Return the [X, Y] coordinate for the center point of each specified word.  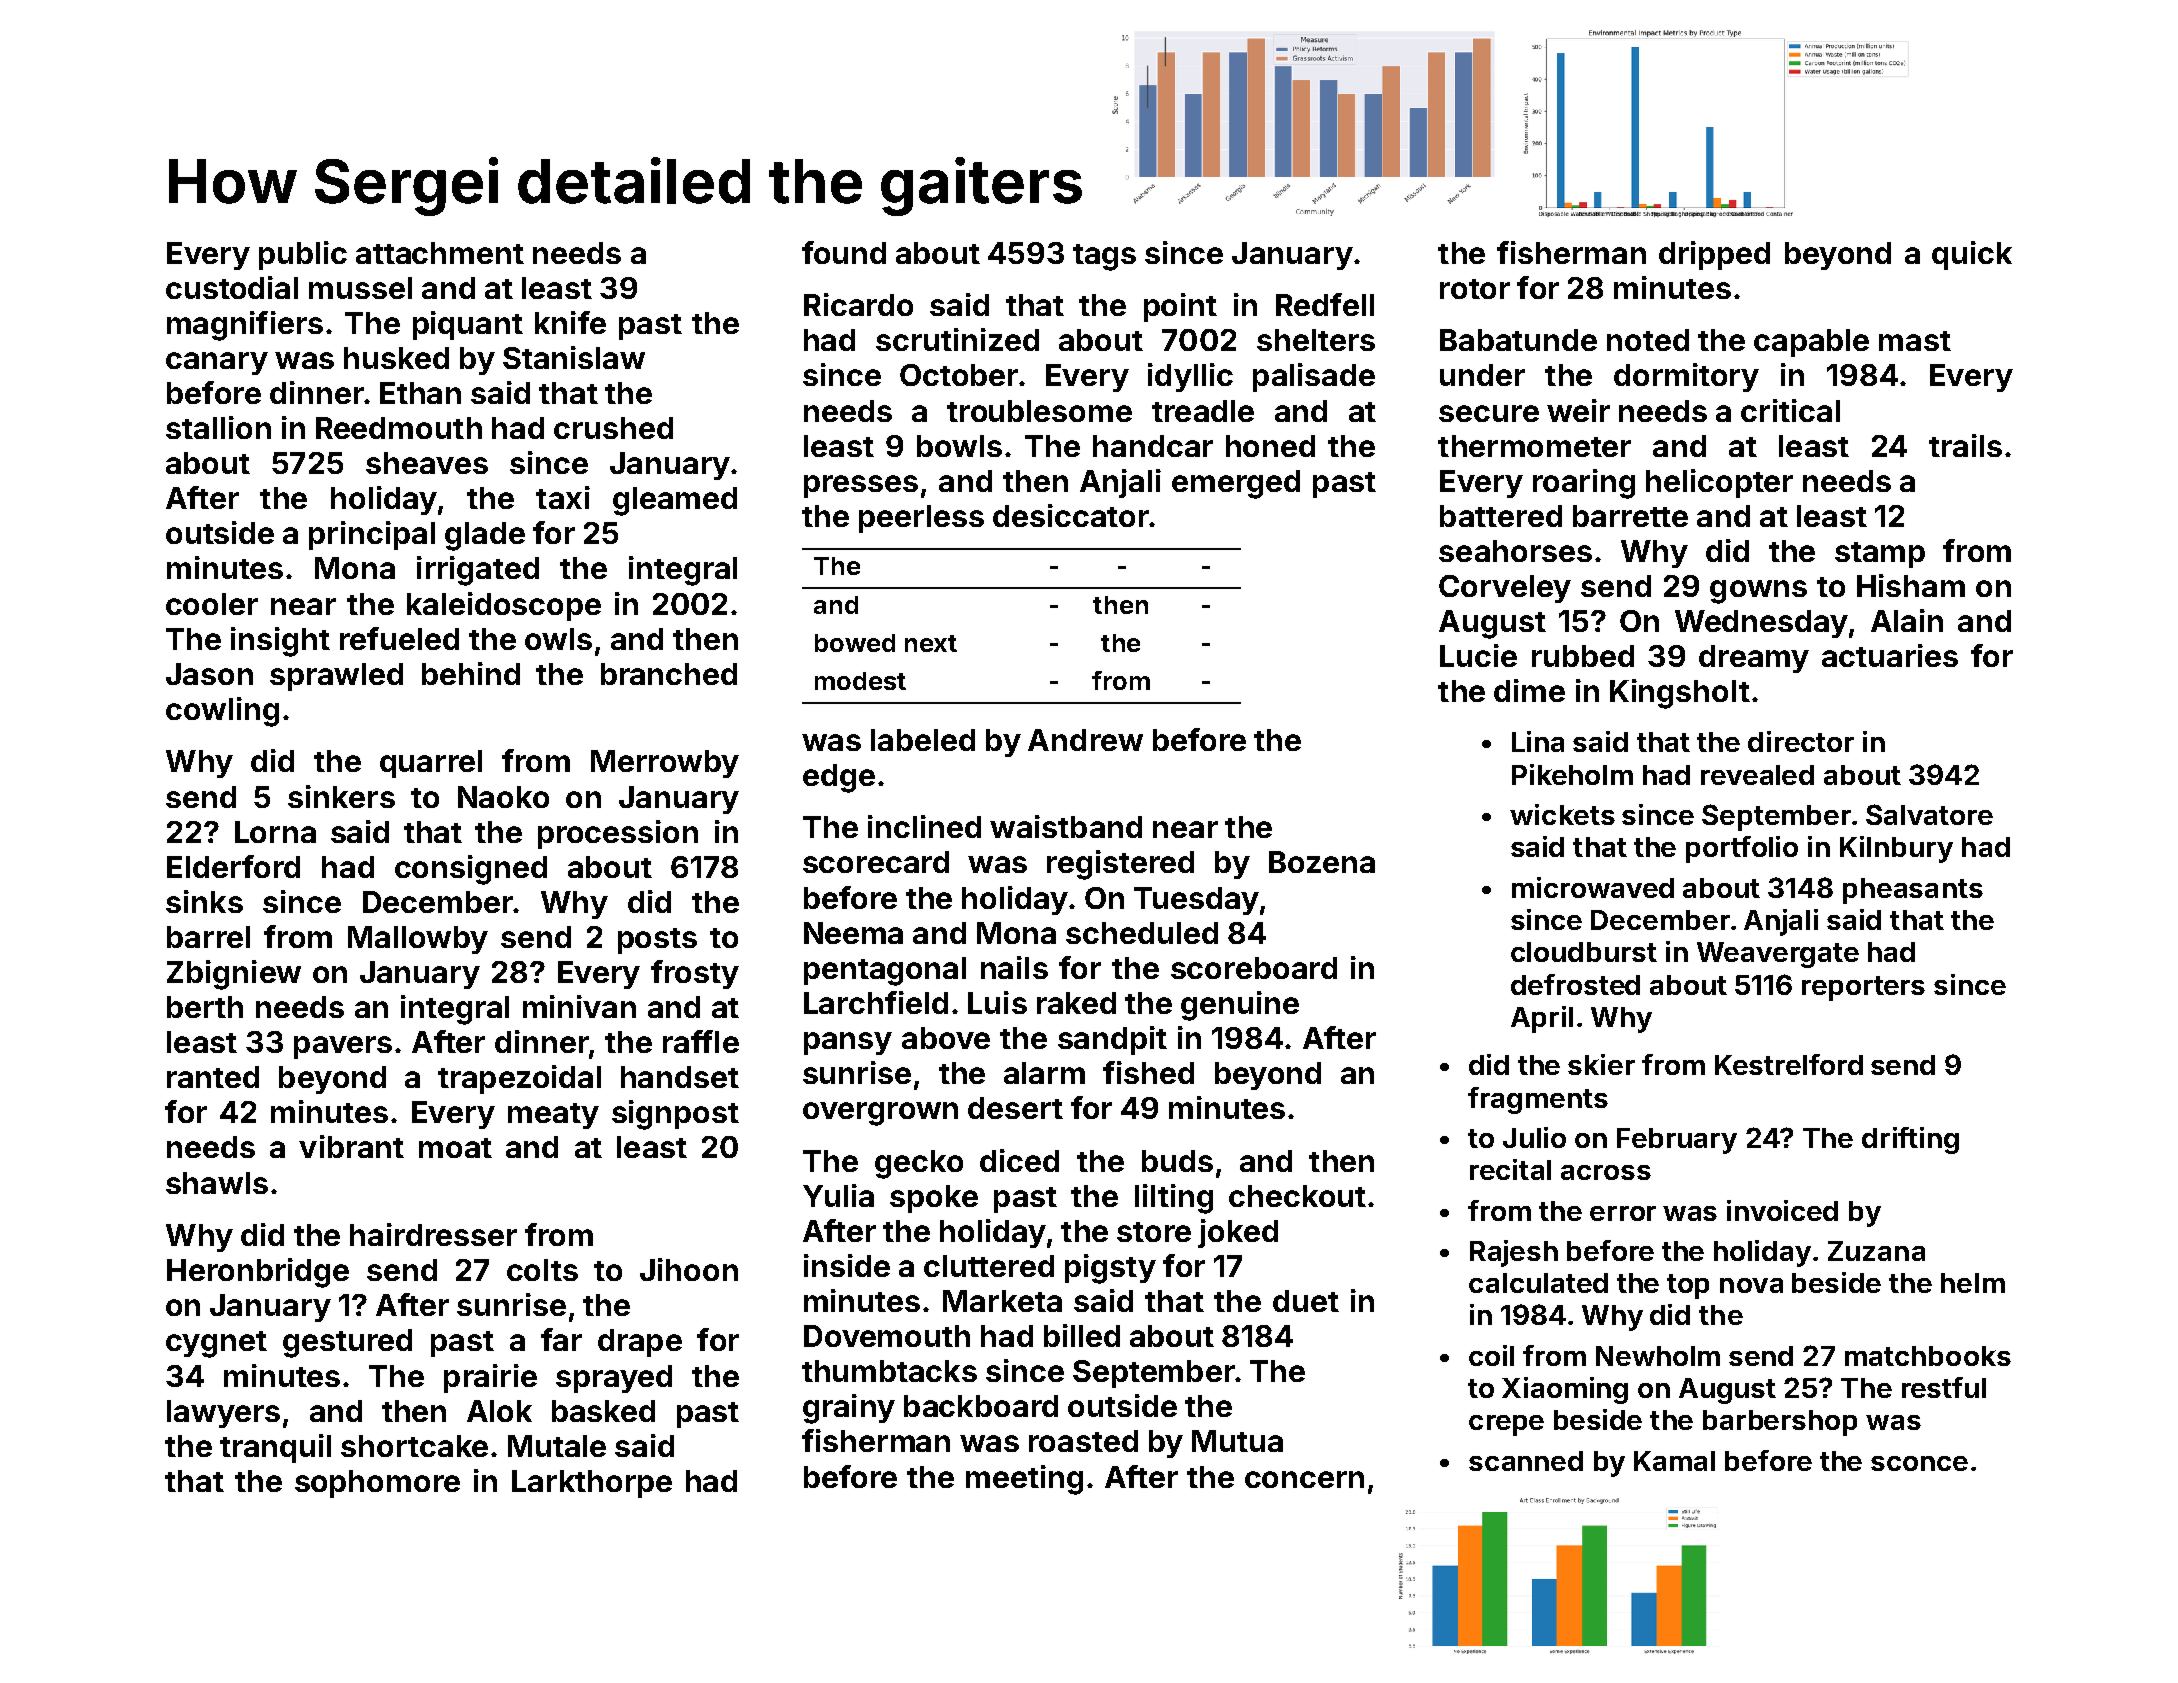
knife [570, 322]
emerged [1236, 484]
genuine [1240, 1006]
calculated [1538, 1283]
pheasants [1913, 891]
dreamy [1754, 659]
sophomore [377, 1484]
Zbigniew [234, 975]
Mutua [1237, 1441]
